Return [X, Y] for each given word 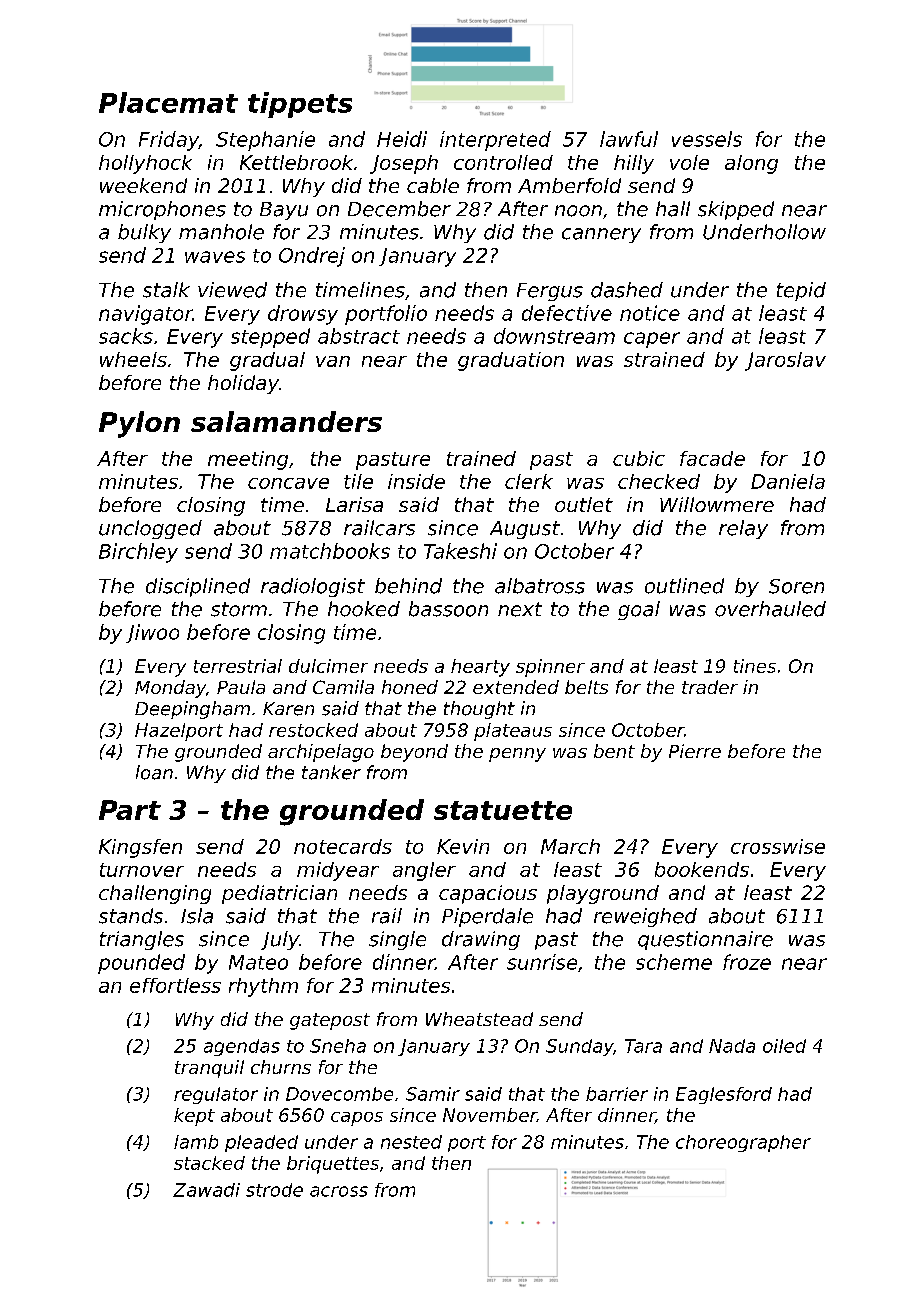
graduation [511, 361]
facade [712, 458]
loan [154, 772]
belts [586, 687]
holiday [243, 384]
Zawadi [206, 1190]
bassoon [448, 609]
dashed [627, 290]
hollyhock [145, 164]
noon [578, 211]
